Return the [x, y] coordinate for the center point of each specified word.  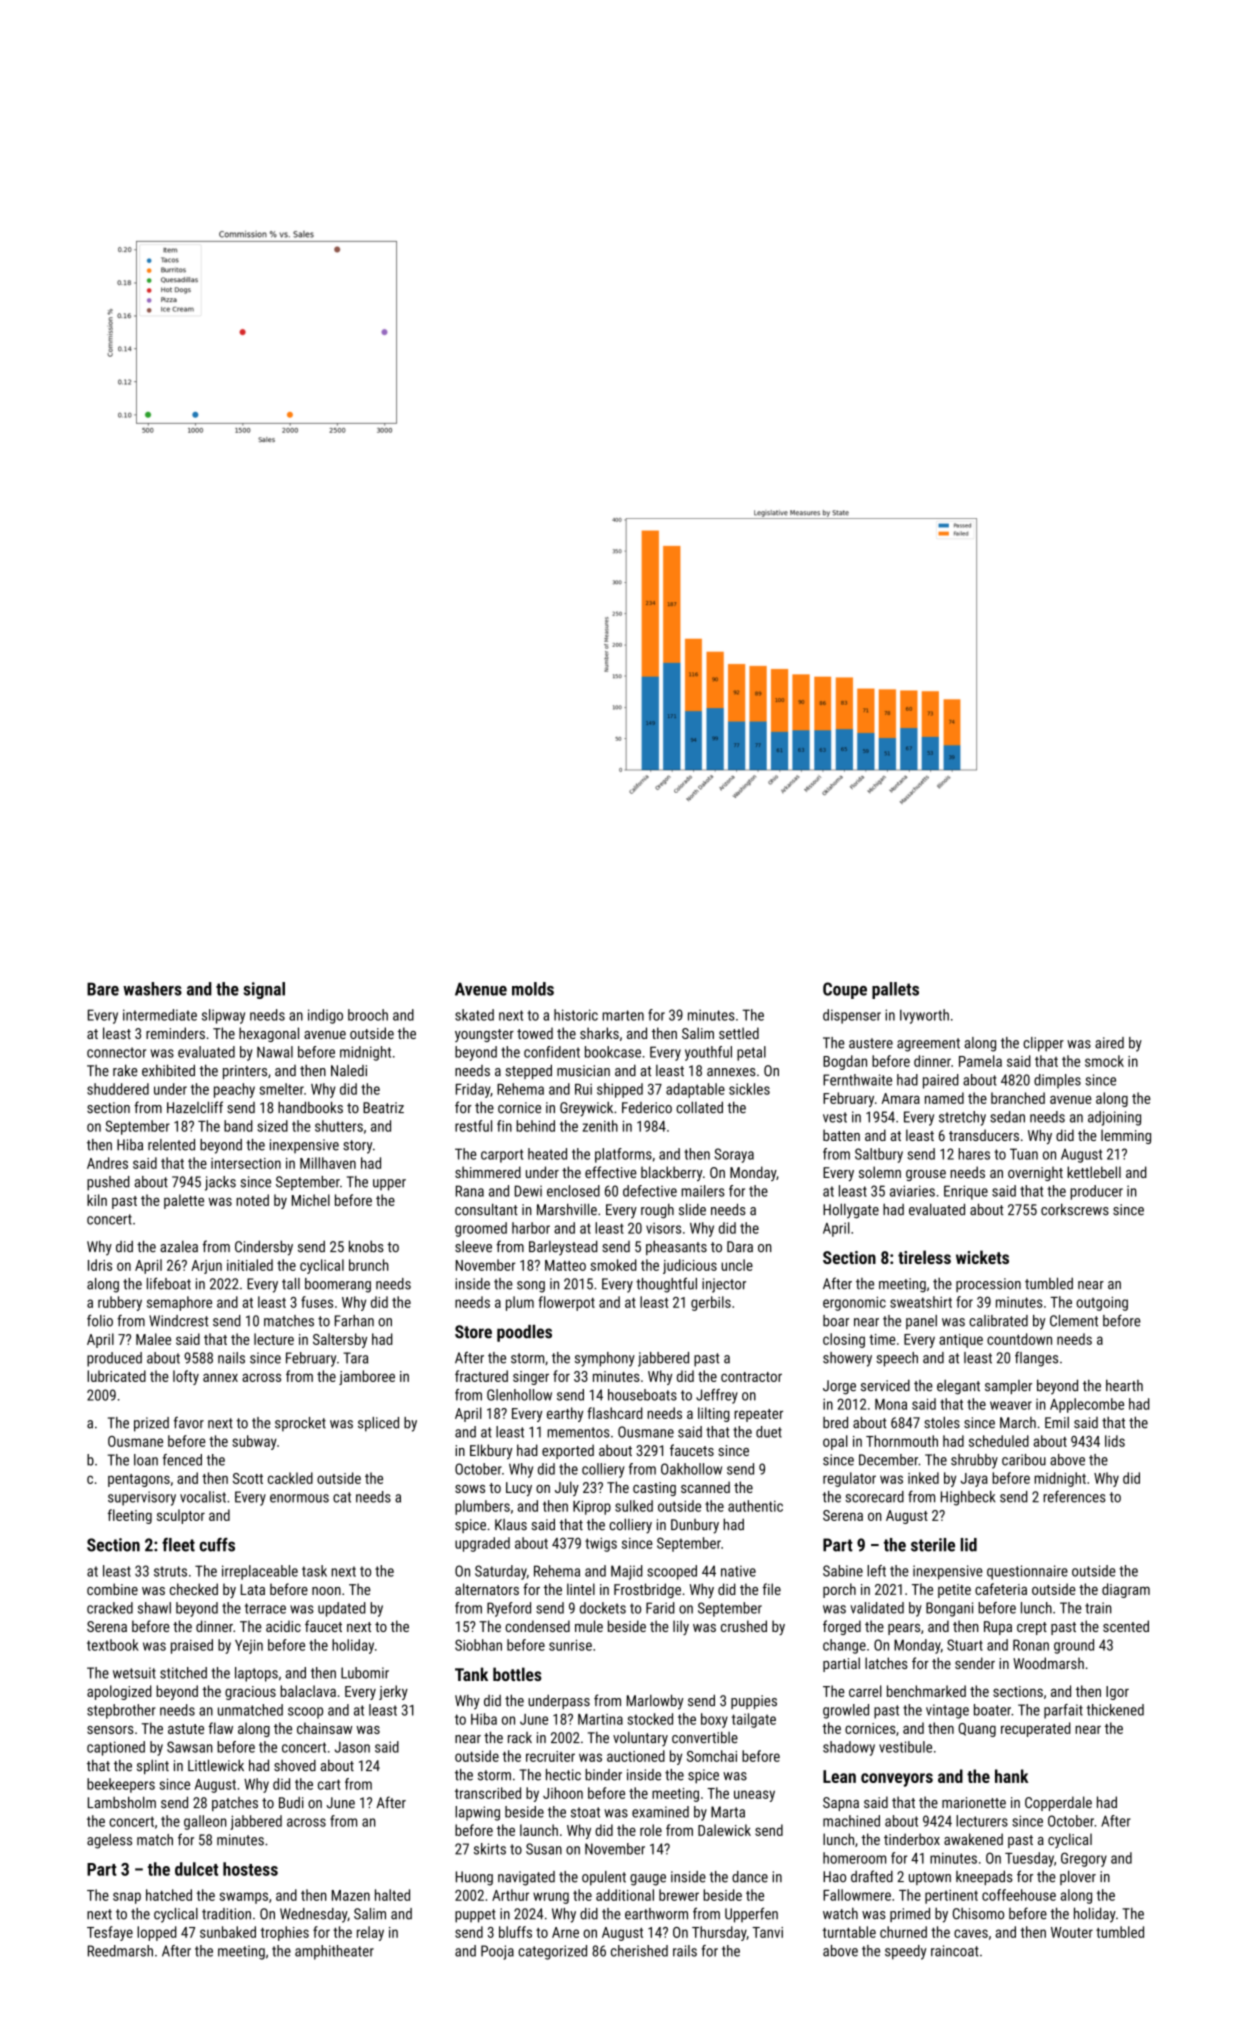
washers [152, 989]
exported [568, 1451]
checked [194, 1589]
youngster [484, 1035]
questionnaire [1027, 1572]
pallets [895, 990]
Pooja [497, 1952]
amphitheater [334, 1952]
